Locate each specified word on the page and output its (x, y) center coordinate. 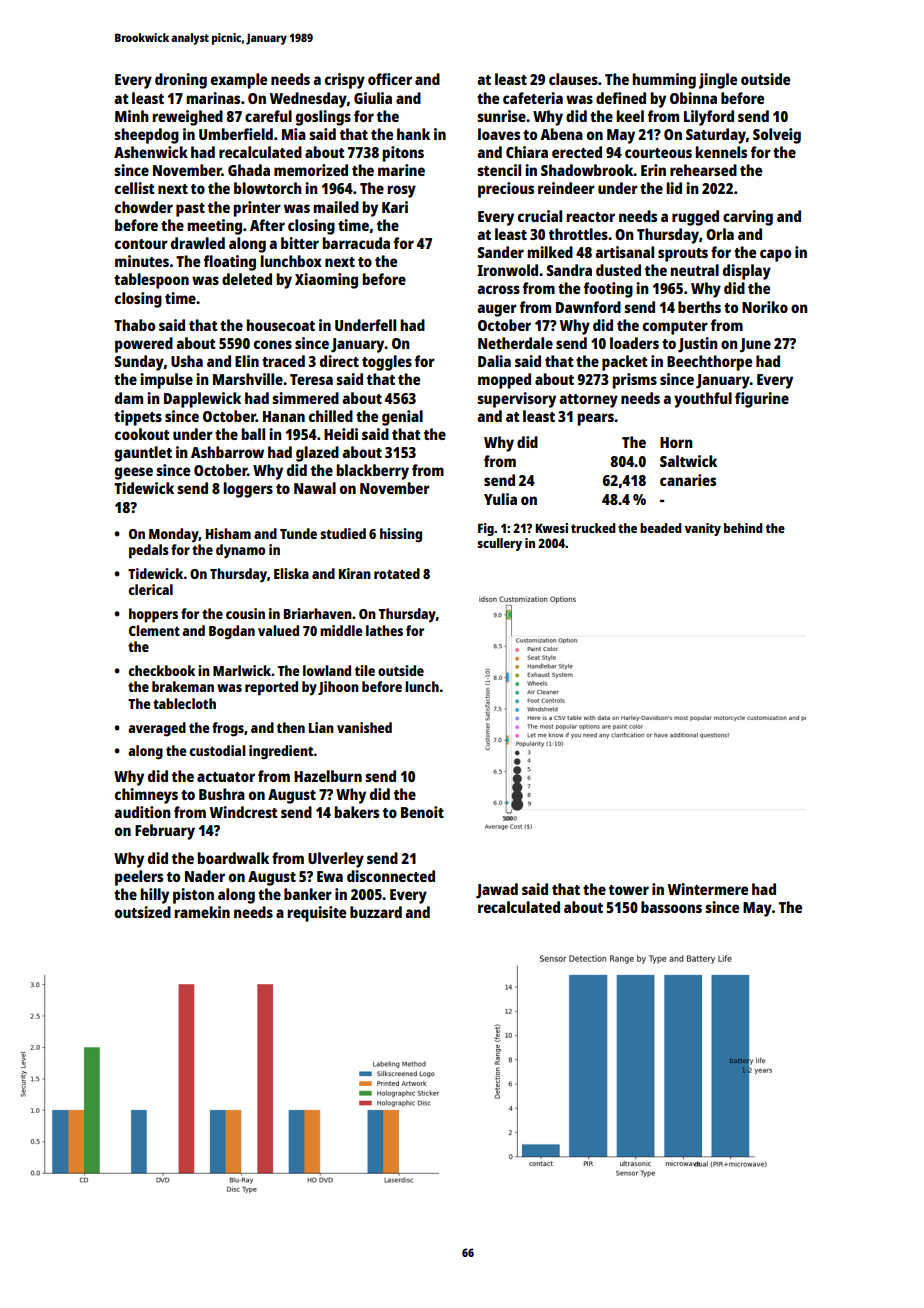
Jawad (497, 891)
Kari (395, 207)
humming (664, 81)
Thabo (134, 325)
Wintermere (708, 889)
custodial (217, 750)
